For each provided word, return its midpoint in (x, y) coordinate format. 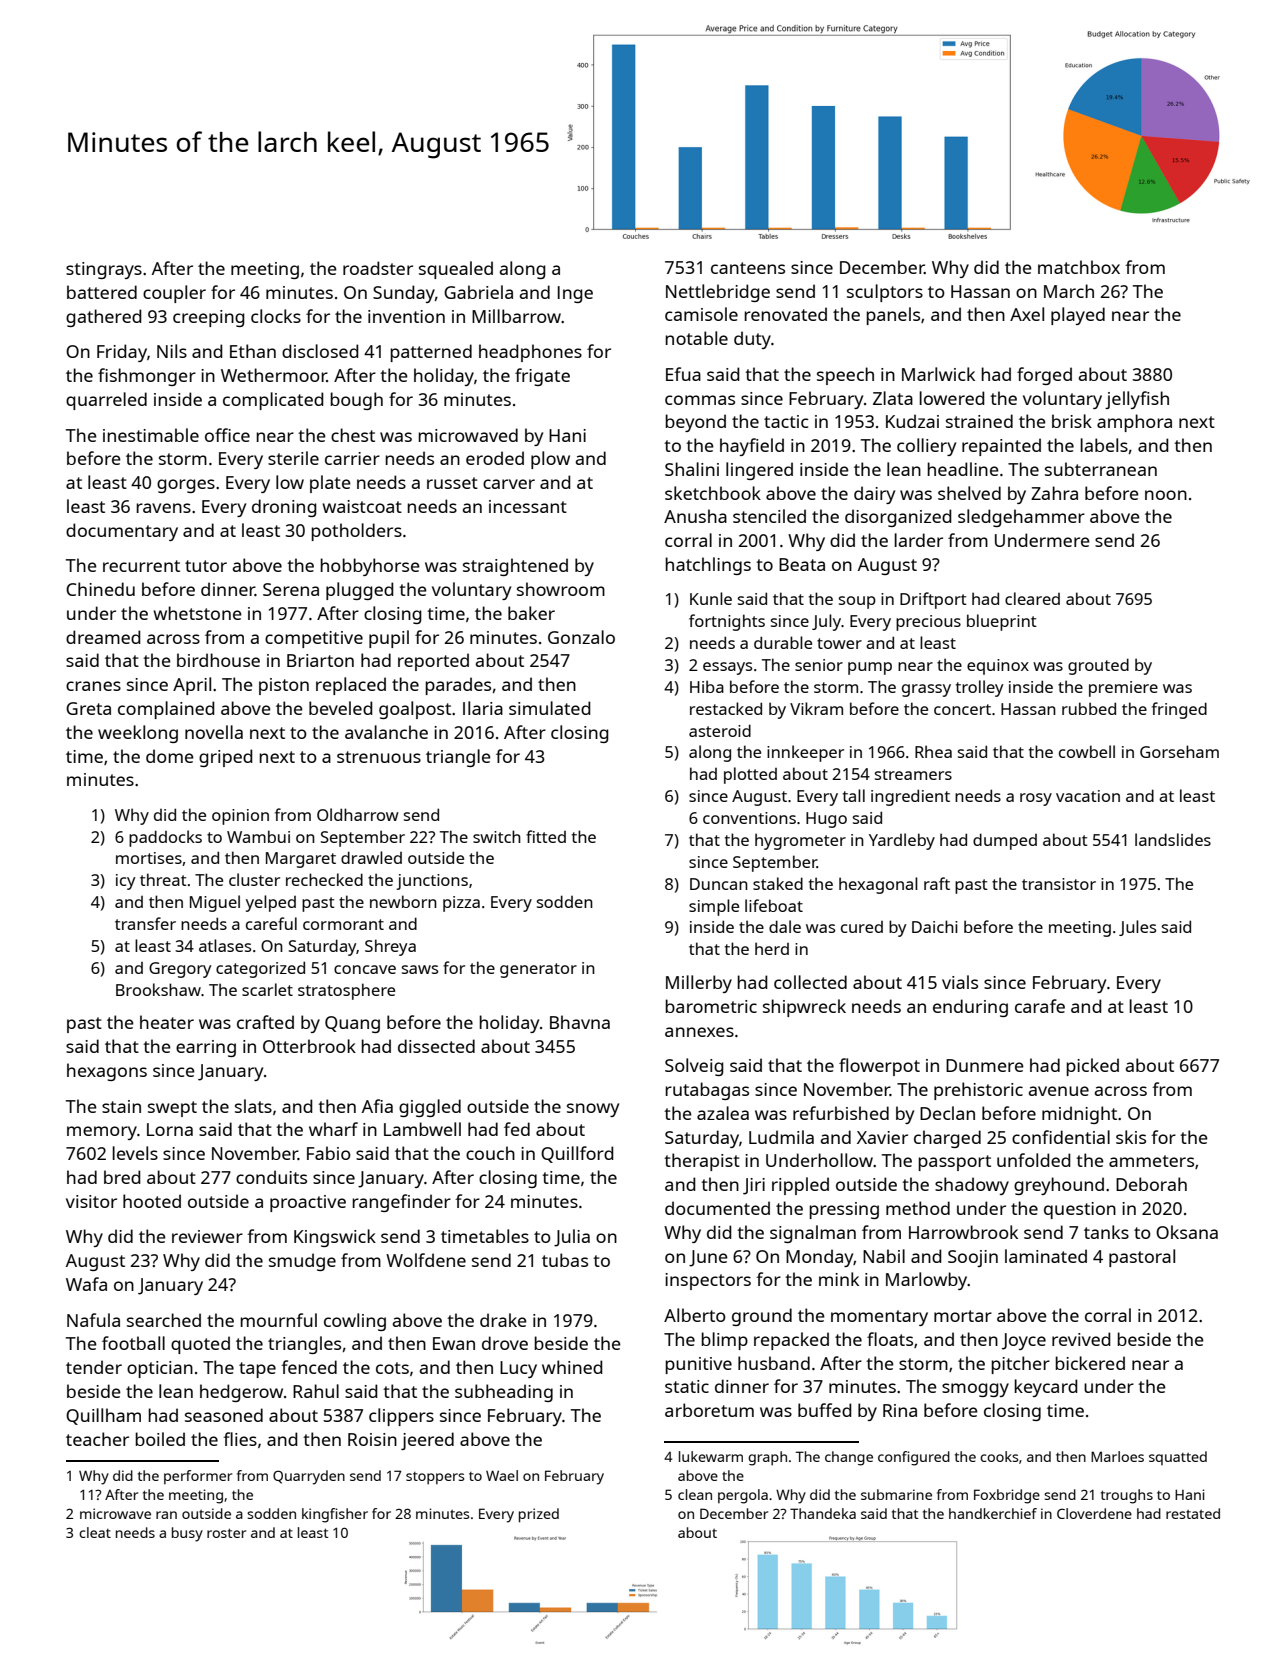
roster (226, 1533)
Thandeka (823, 1513)
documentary (122, 532)
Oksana (1187, 1232)
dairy (874, 495)
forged (1044, 376)
